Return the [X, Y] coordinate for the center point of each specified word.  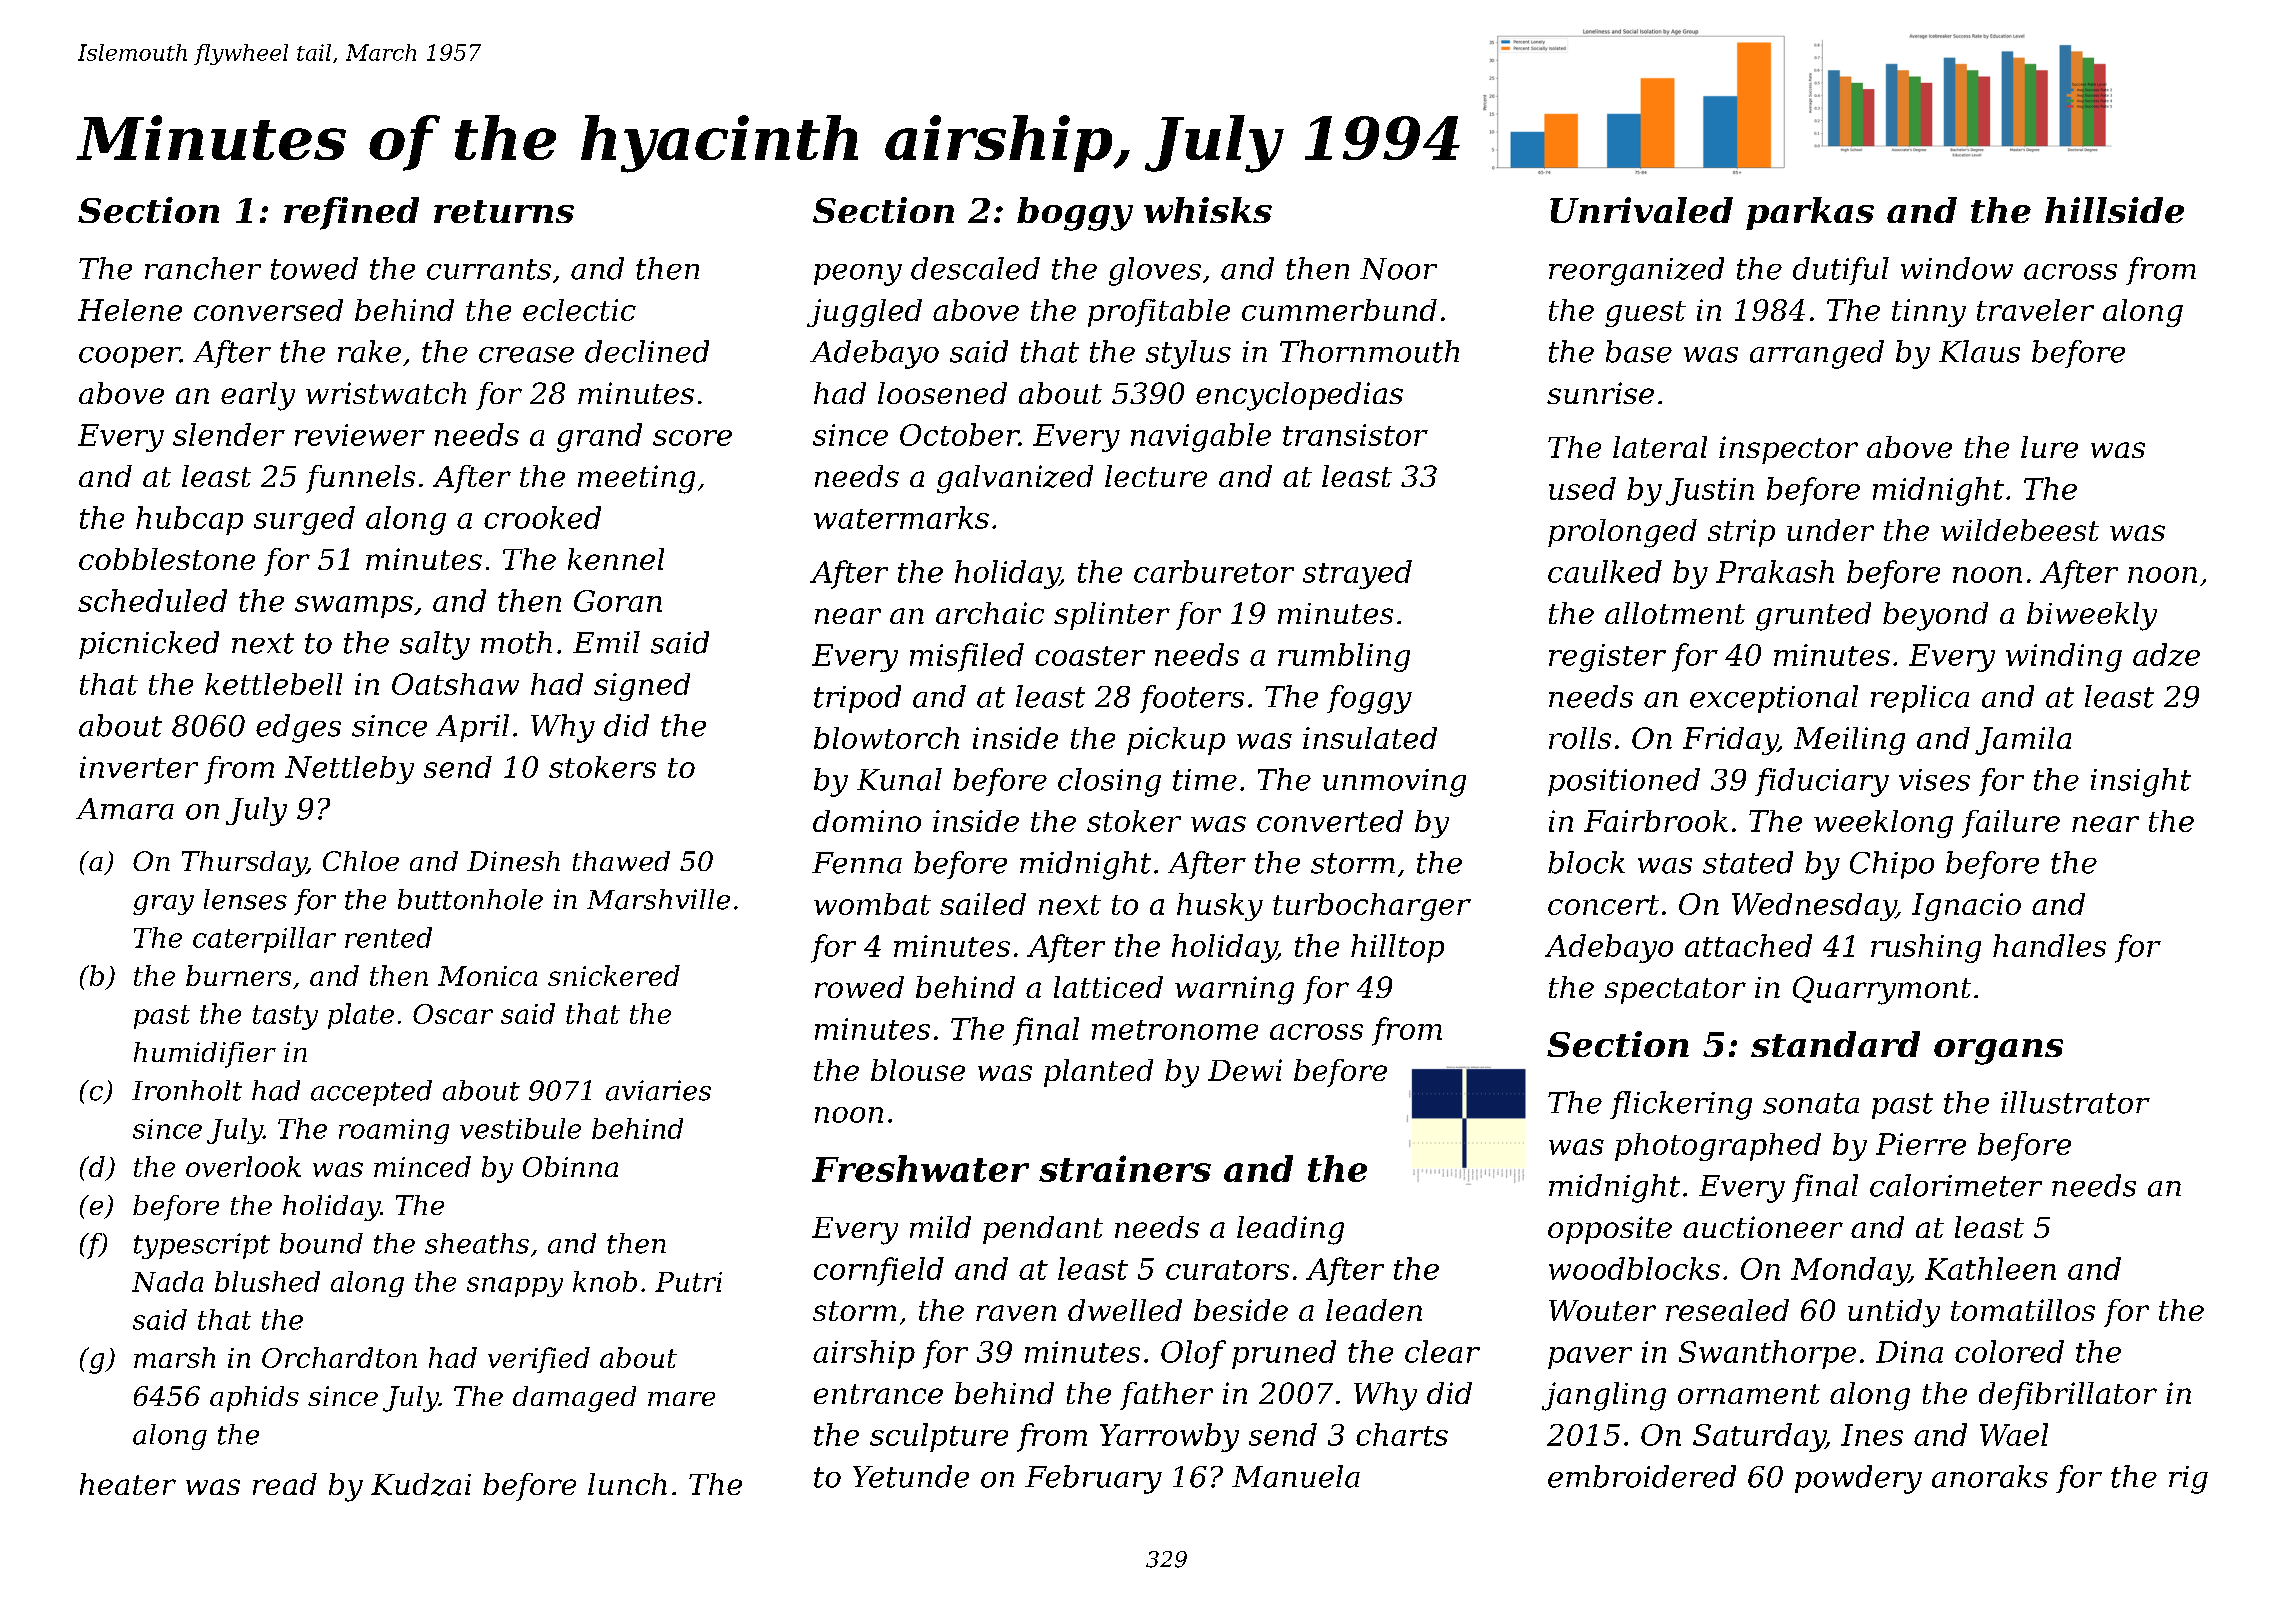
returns [504, 211]
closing [1109, 782]
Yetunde [911, 1476]
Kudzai [421, 1484]
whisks [1208, 210]
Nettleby [349, 770]
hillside [2114, 210]
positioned [1624, 782]
